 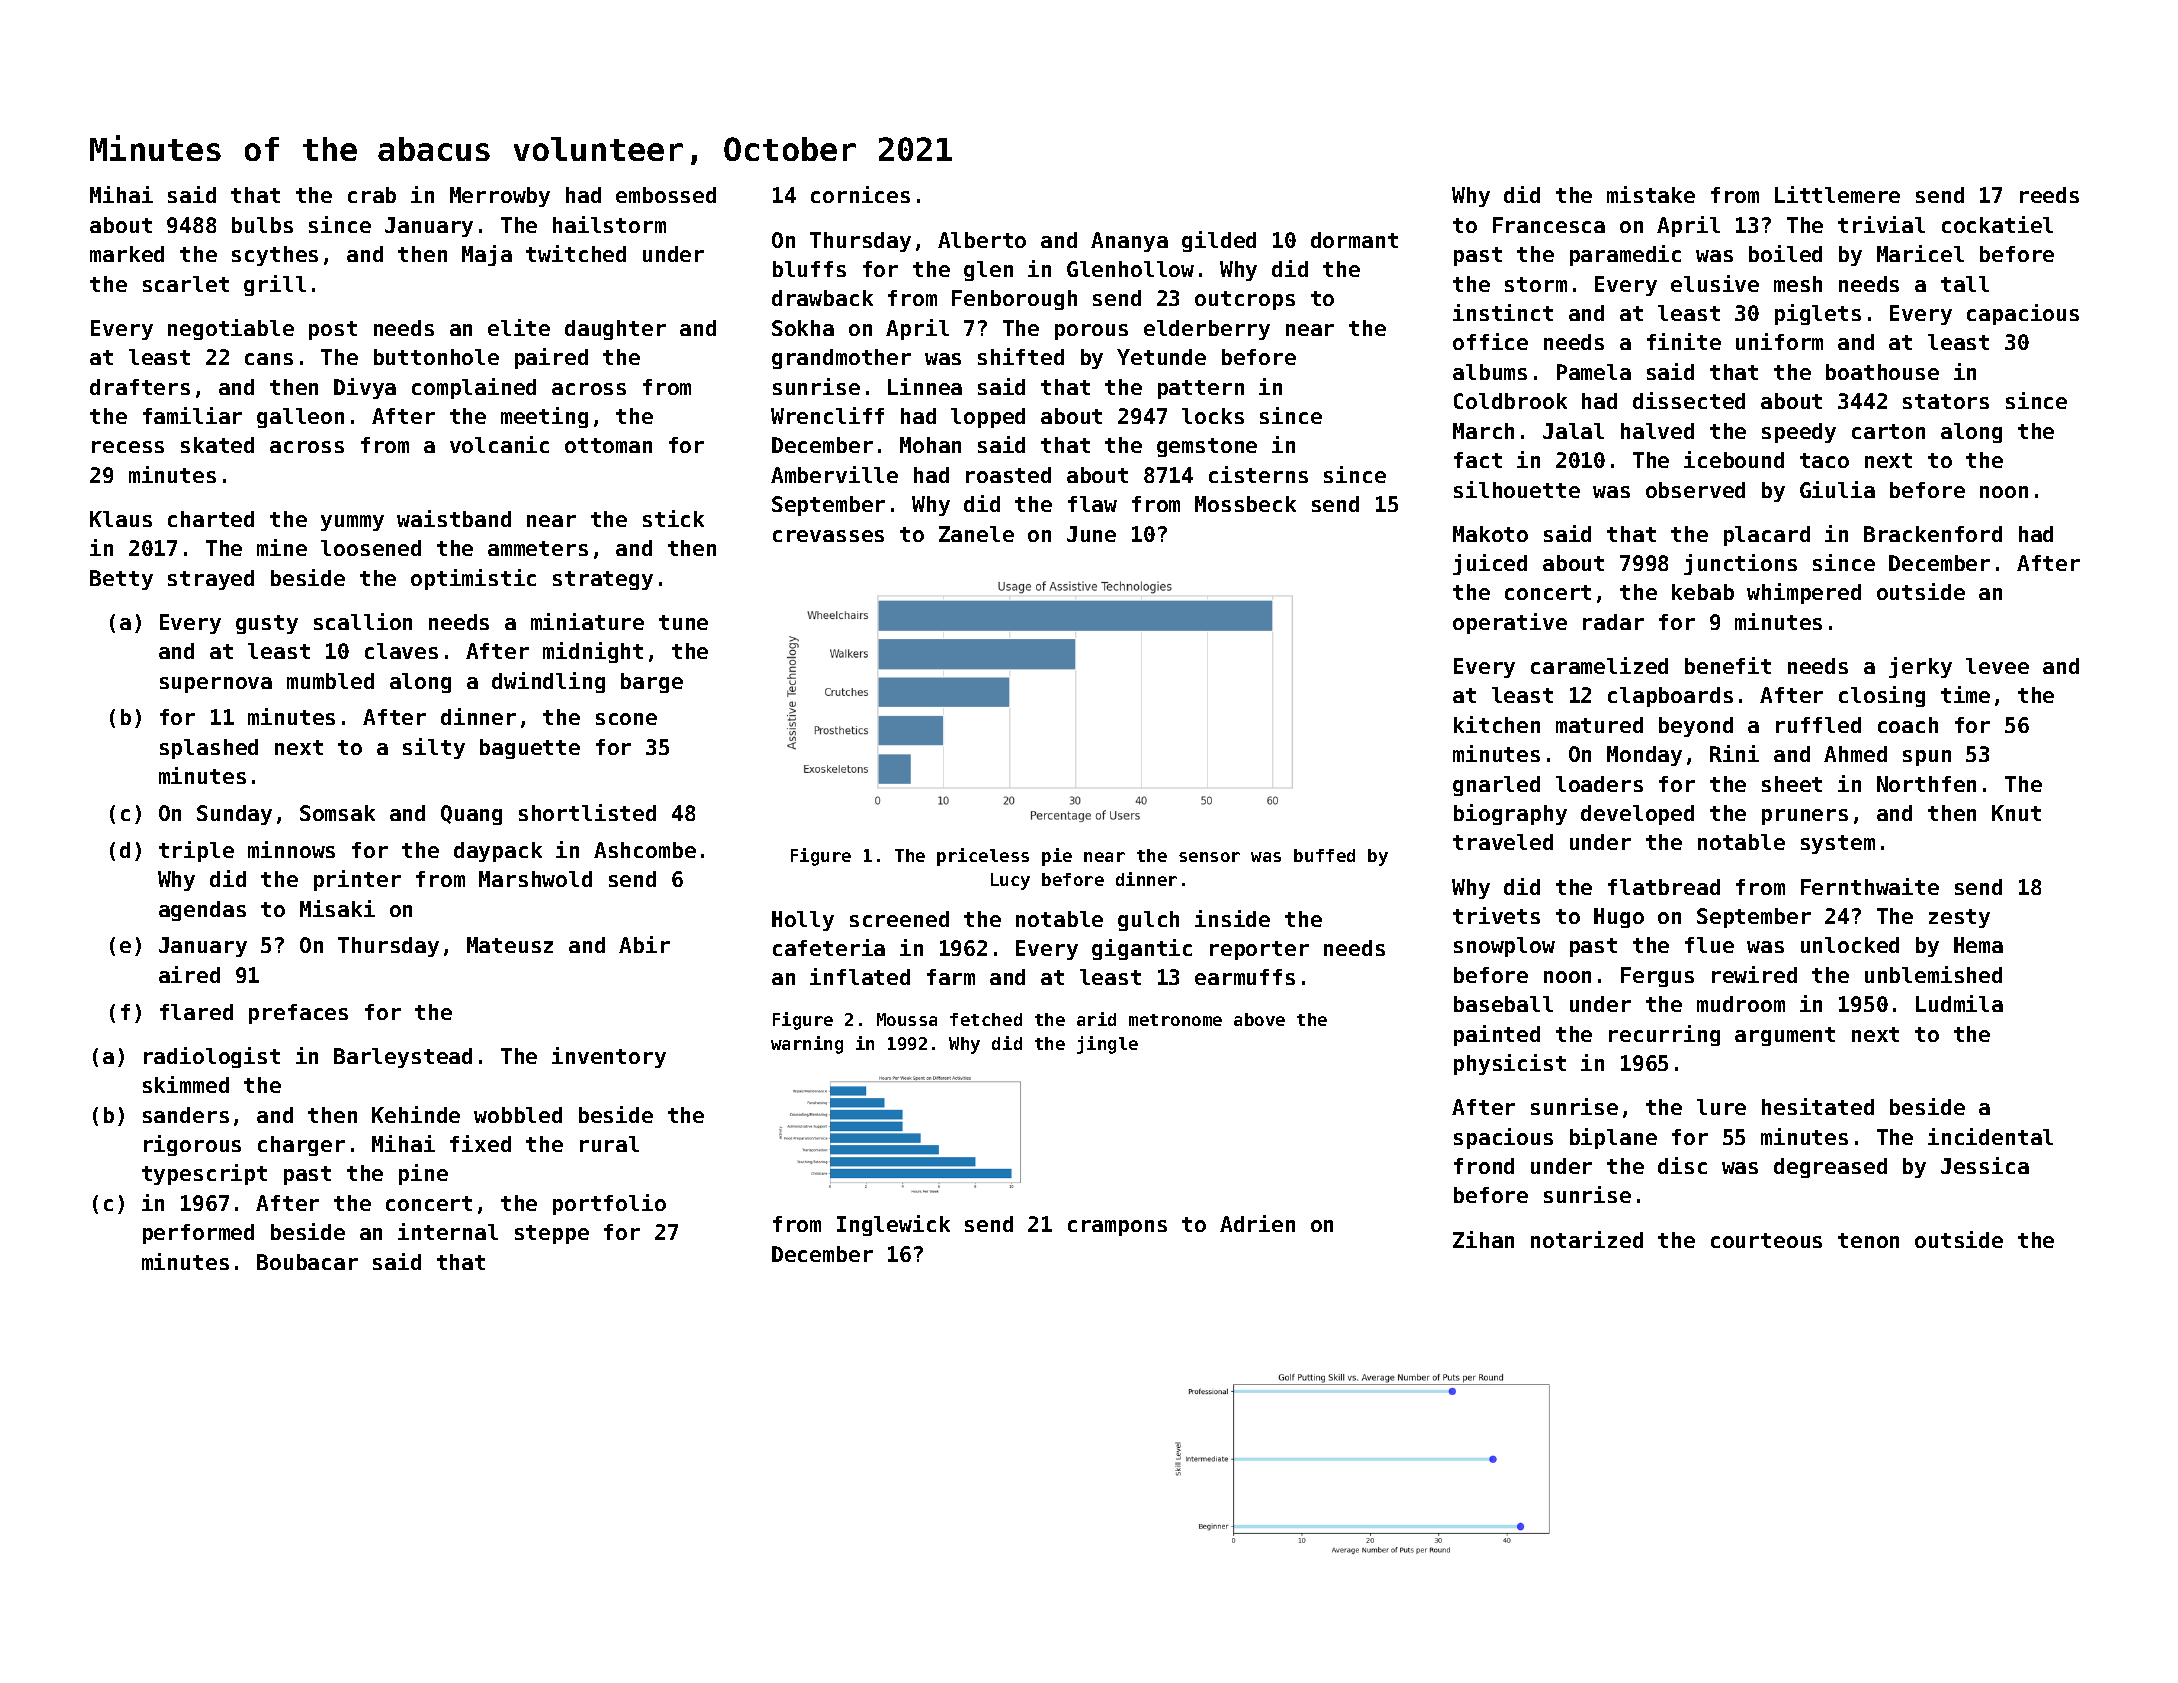 I want to click on Adrien, so click(x=1257, y=1223).
